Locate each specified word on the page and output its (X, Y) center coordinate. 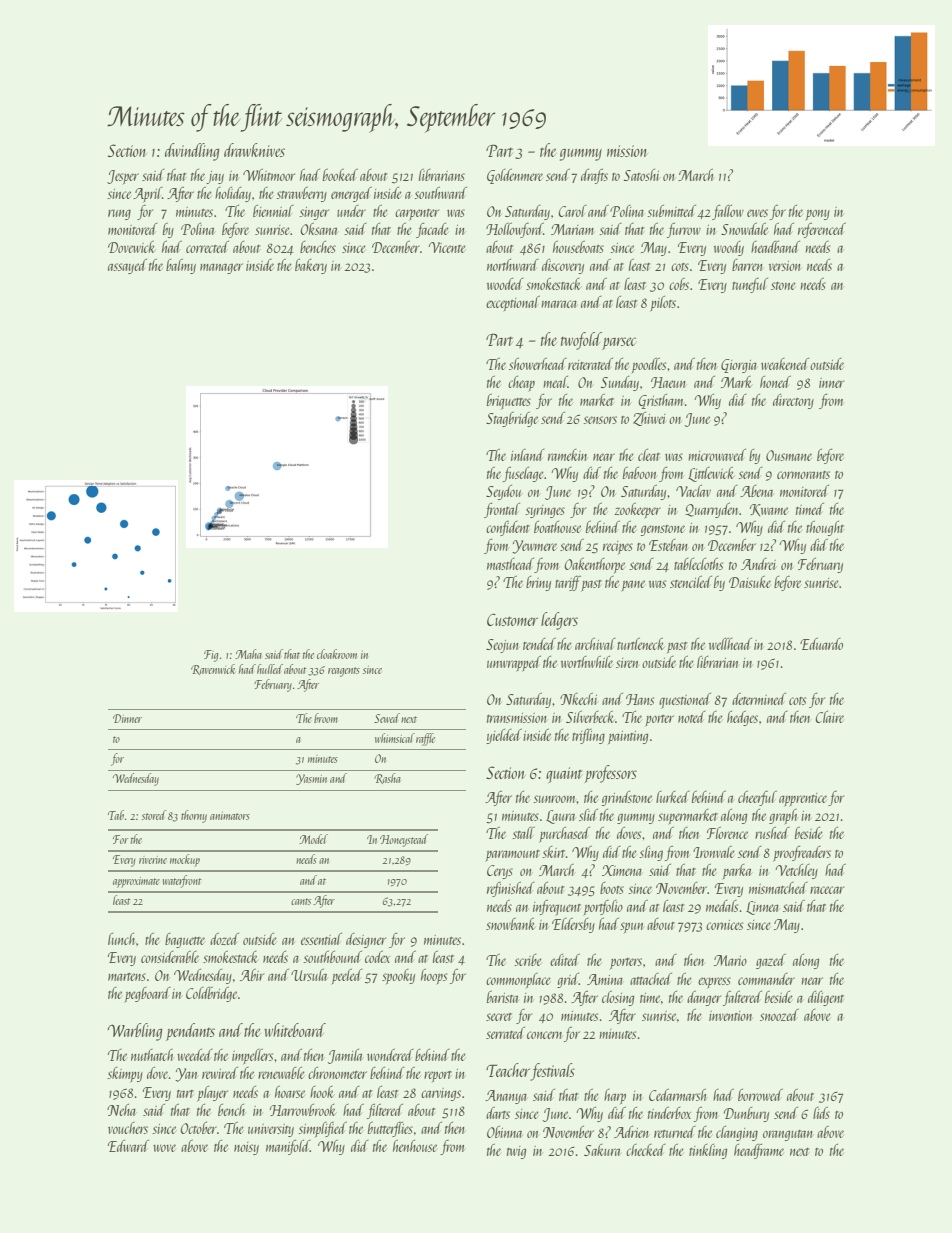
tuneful (750, 285)
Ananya (506, 1097)
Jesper (123, 177)
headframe (759, 1151)
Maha (248, 654)
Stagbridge (512, 419)
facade (432, 230)
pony (817, 215)
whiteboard (295, 1030)
